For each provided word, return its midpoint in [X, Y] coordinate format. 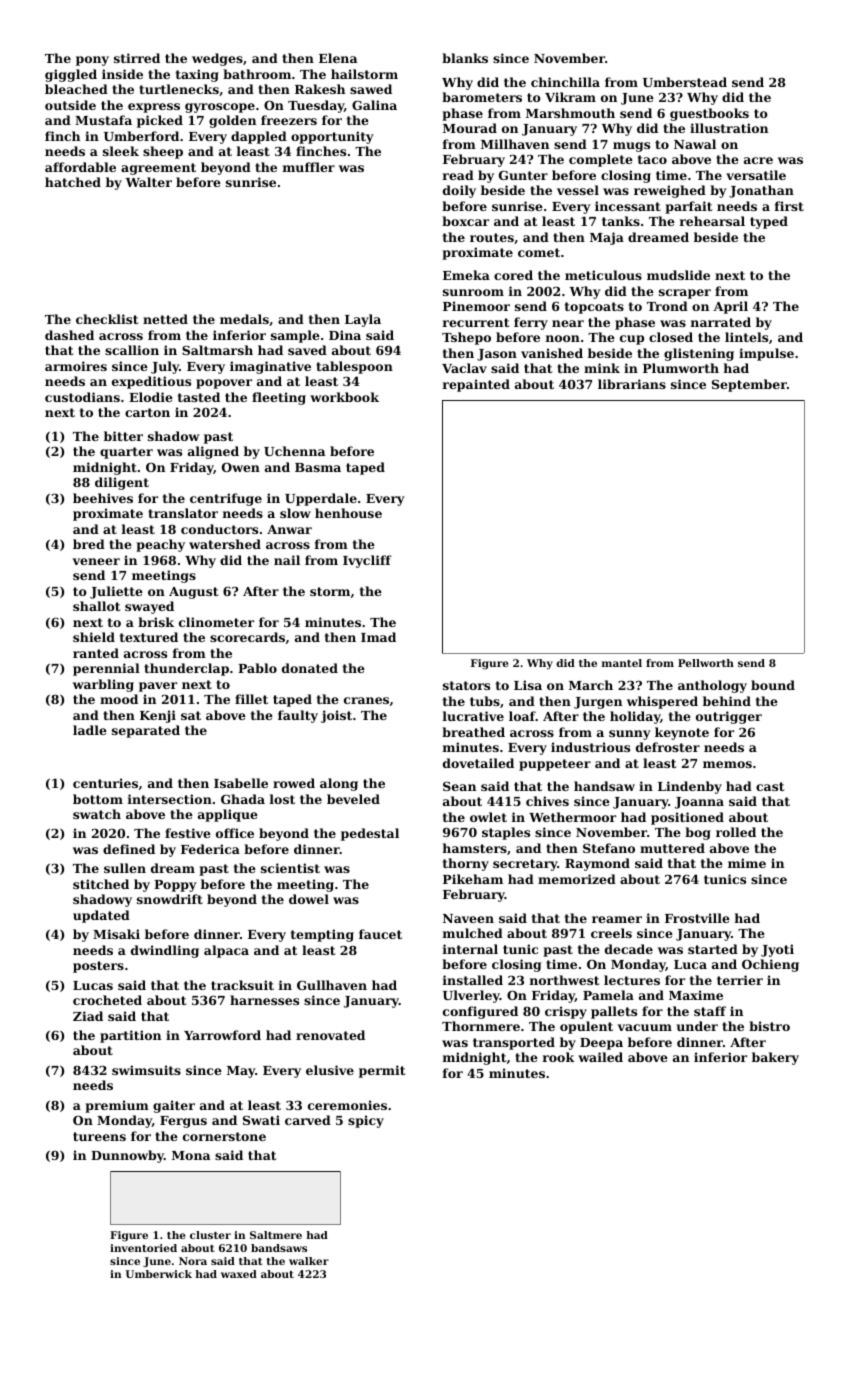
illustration [729, 128]
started [713, 949]
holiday [635, 717]
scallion [132, 350]
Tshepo [466, 338]
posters [98, 967]
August [193, 593]
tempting [322, 935]
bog [698, 833]
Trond [667, 306]
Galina [374, 105]
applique [228, 815]
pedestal [370, 834]
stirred [137, 58]
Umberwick [159, 1274]
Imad [378, 637]
